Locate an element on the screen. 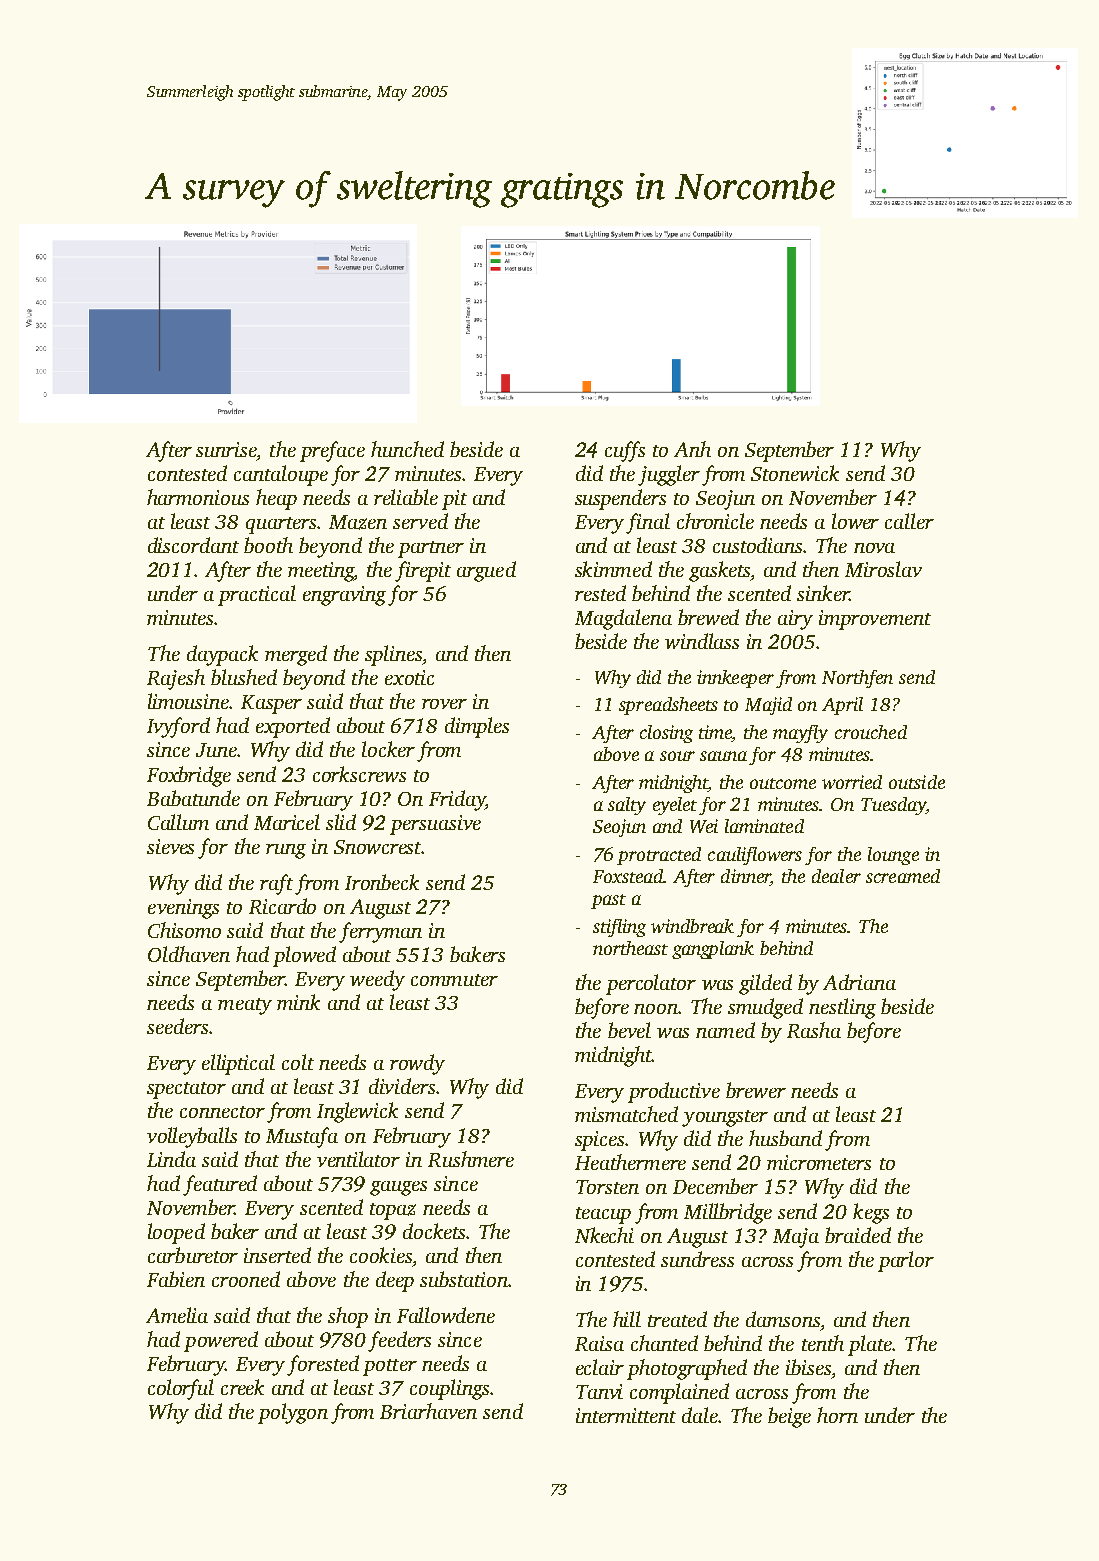  suspenders is located at coordinates (620, 499).
